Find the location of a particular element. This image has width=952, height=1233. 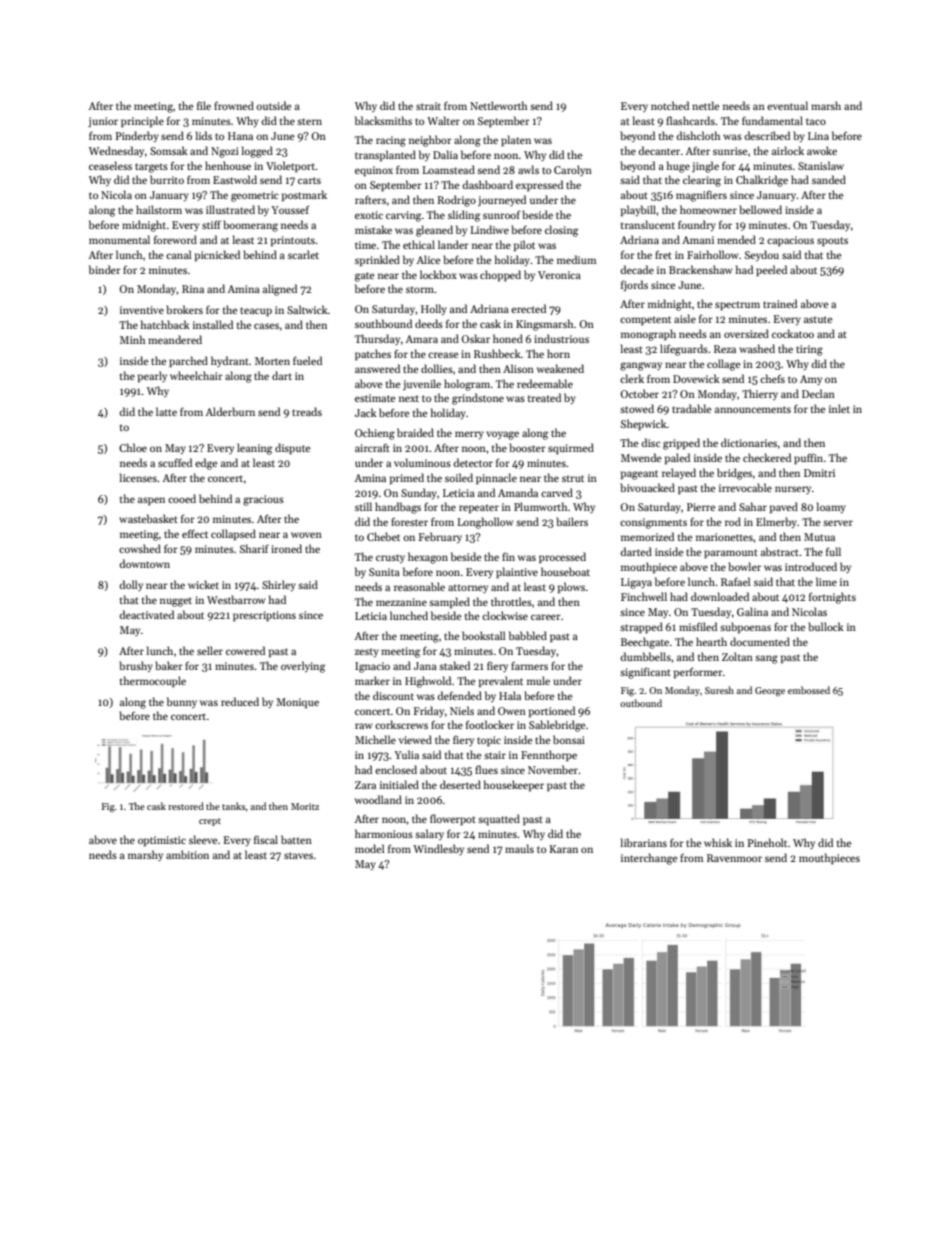

restored is located at coordinates (186, 806).
